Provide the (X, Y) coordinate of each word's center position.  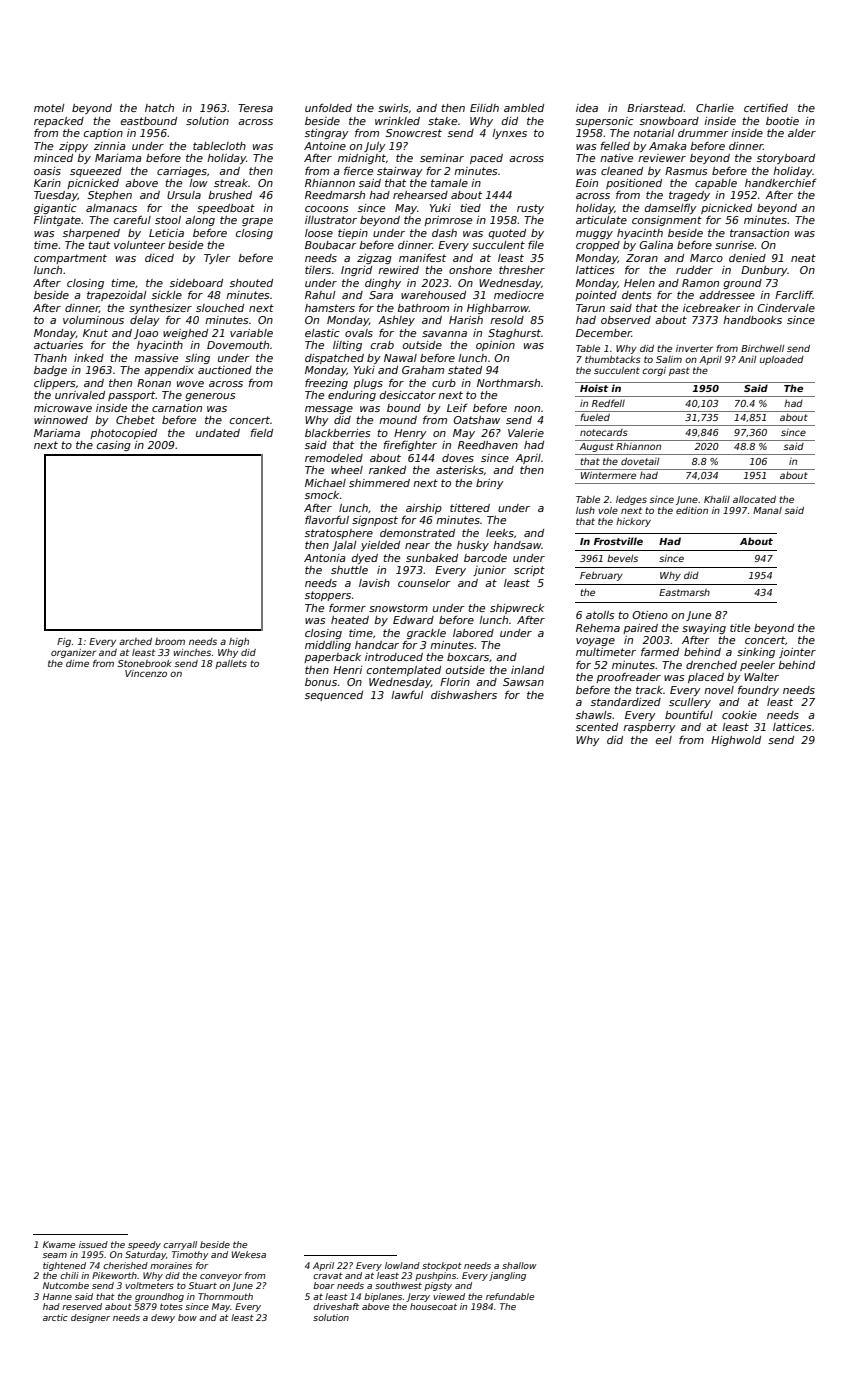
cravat (328, 1276)
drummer (703, 133)
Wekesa (249, 1254)
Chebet (135, 420)
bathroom (423, 308)
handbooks (752, 320)
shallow (519, 1265)
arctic (55, 1317)
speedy (144, 1245)
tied (470, 208)
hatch (159, 108)
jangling (507, 1276)
